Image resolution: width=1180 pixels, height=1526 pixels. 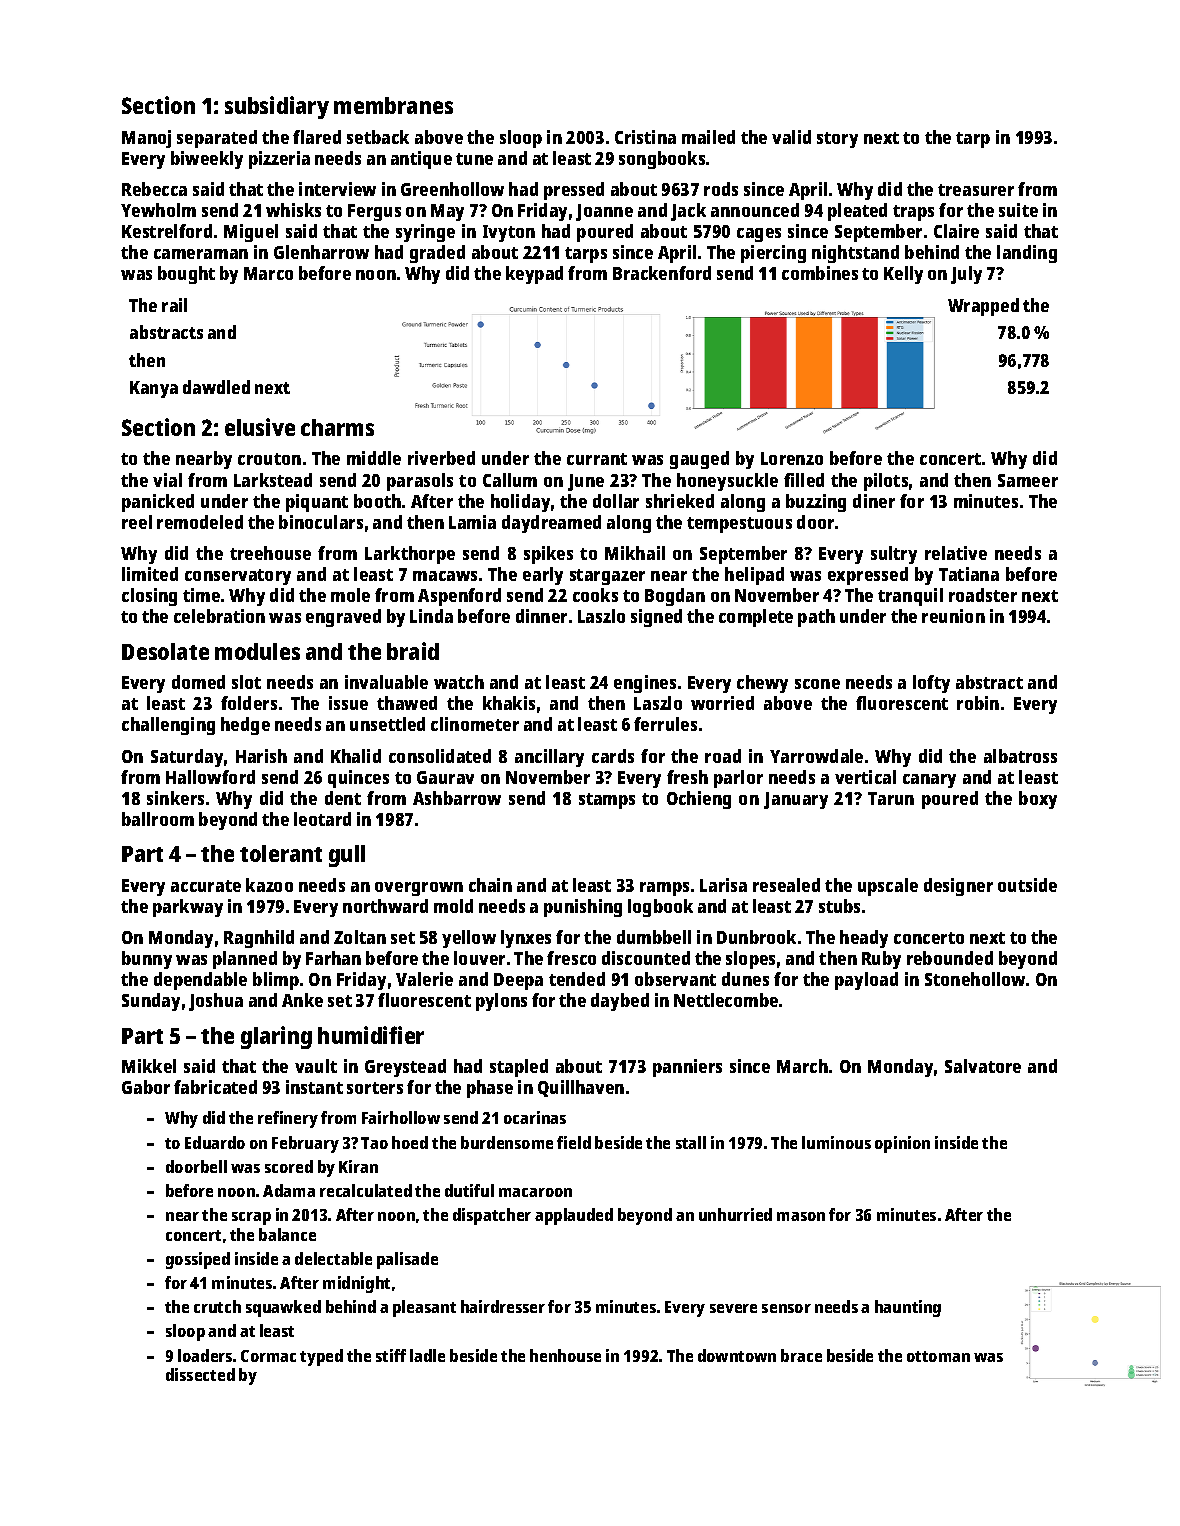 What do you see at coordinates (664, 889) in the screenshot?
I see `ramps` at bounding box center [664, 889].
